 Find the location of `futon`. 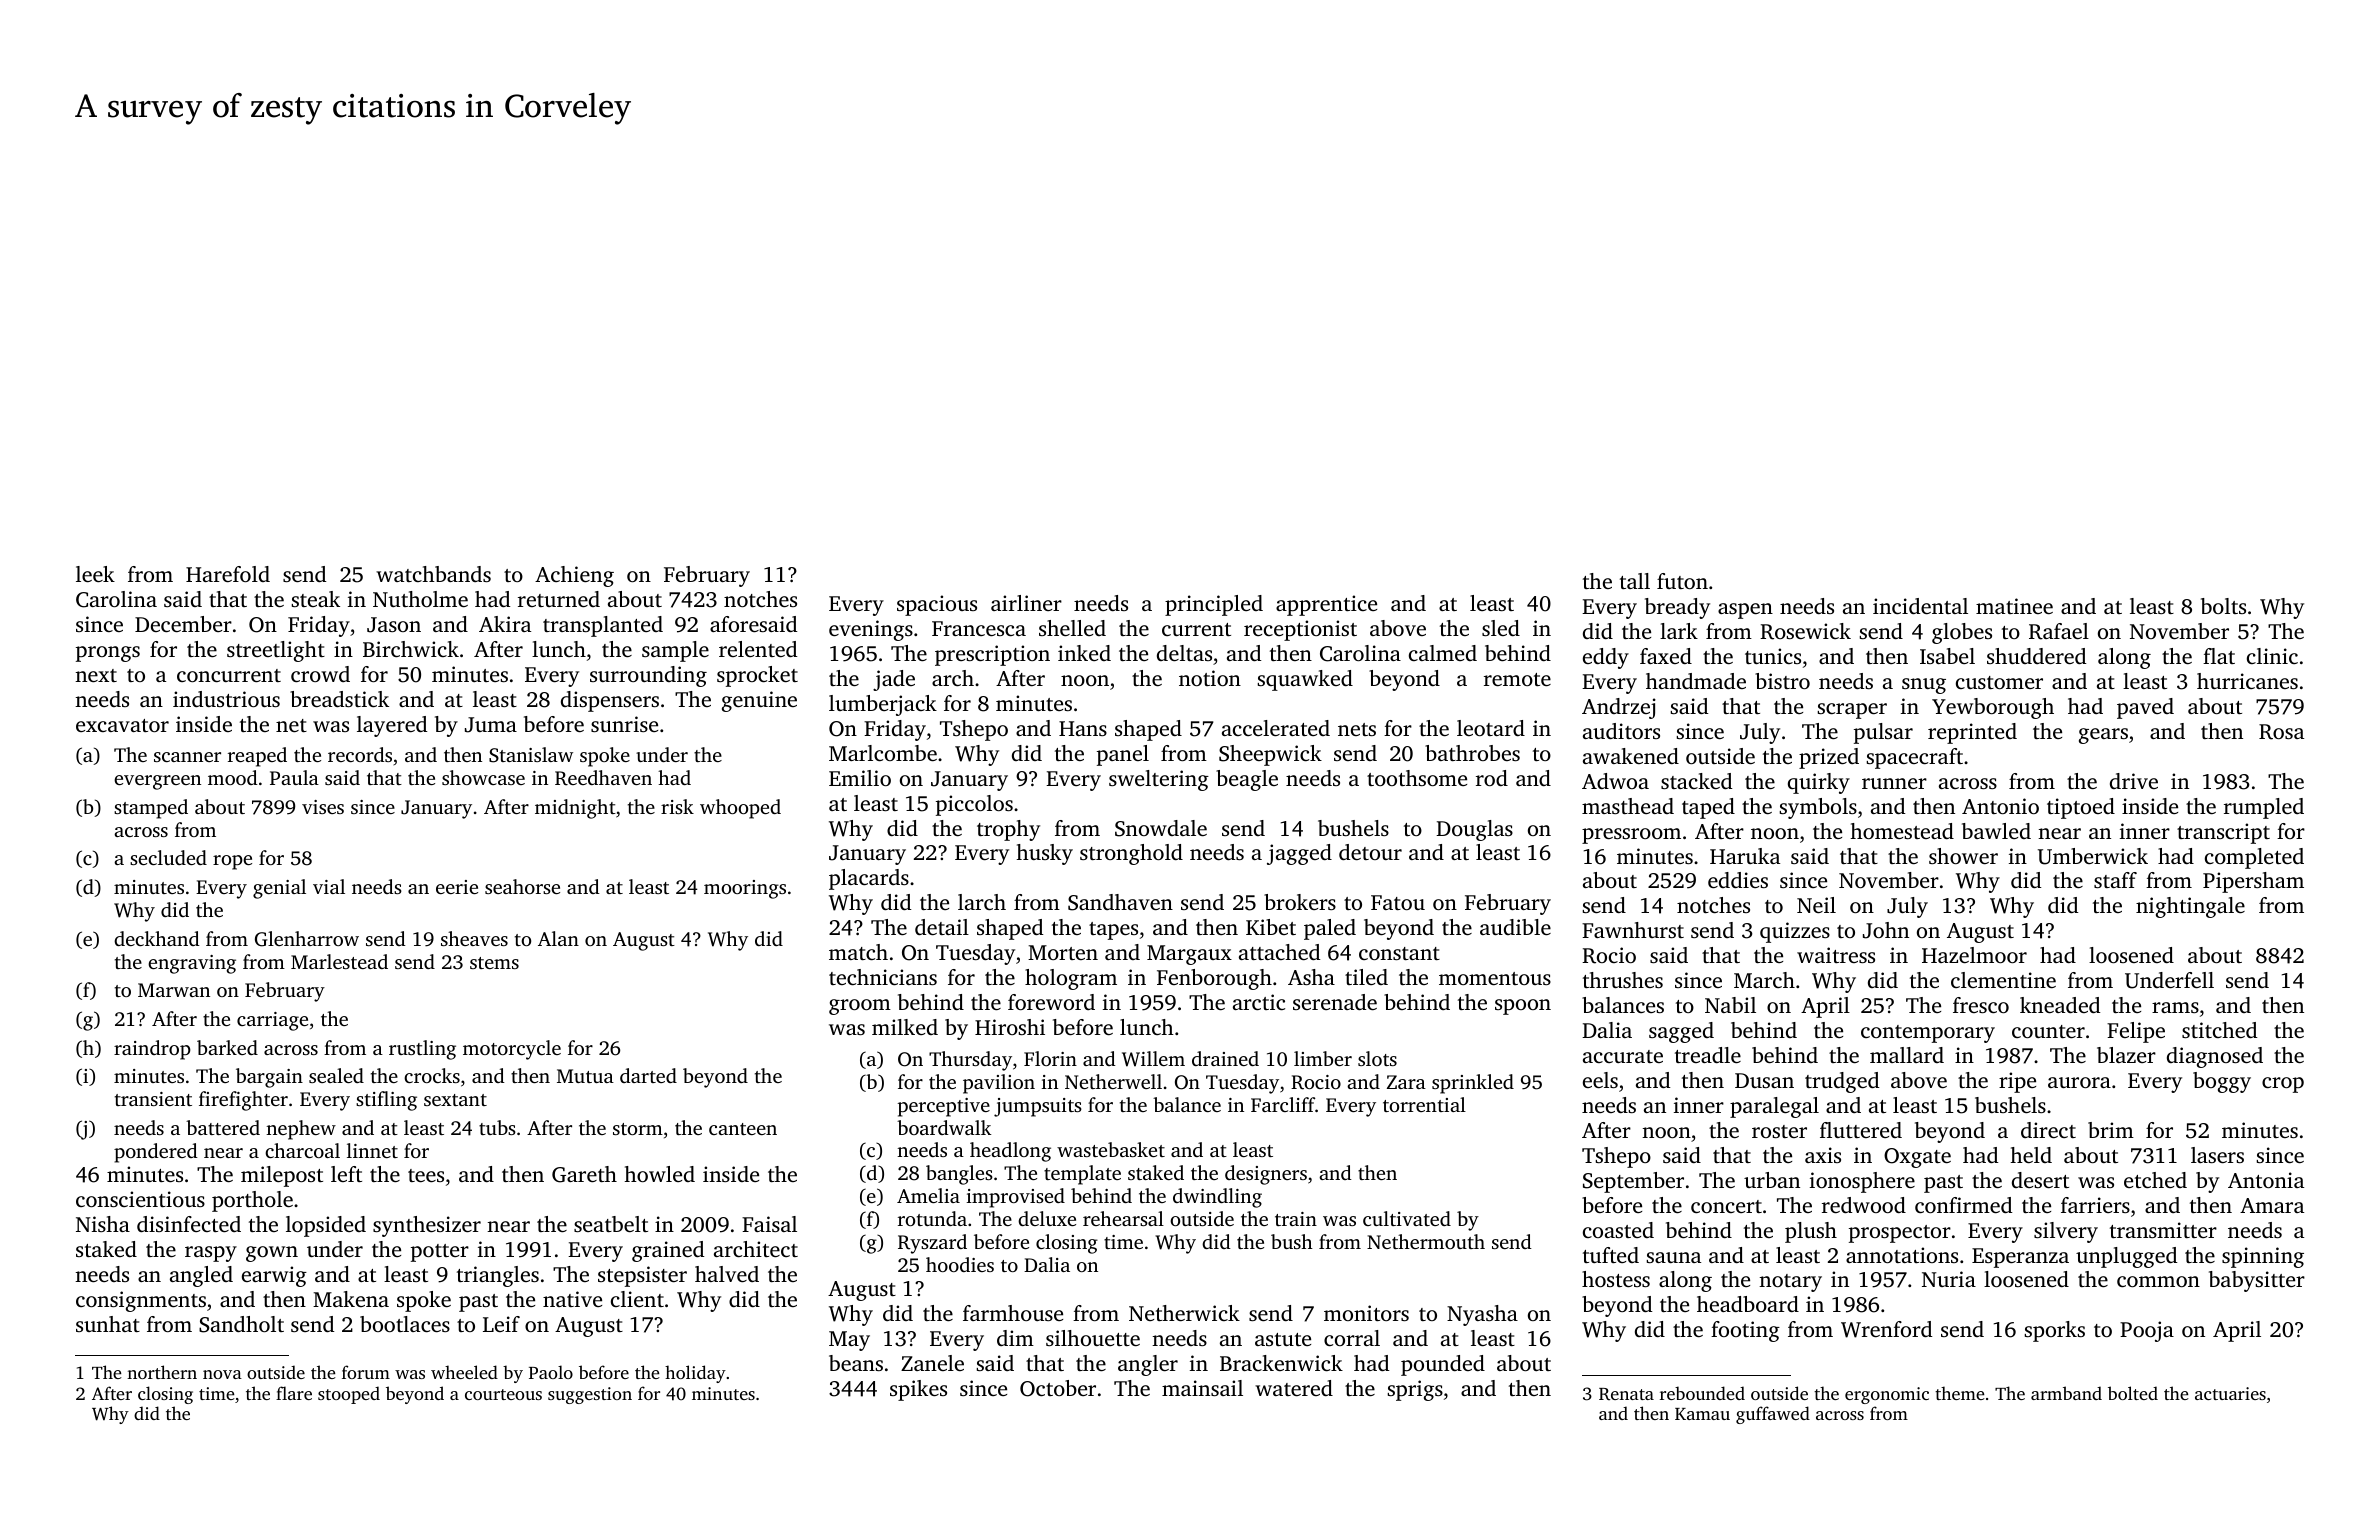

futon is located at coordinates (1682, 581).
